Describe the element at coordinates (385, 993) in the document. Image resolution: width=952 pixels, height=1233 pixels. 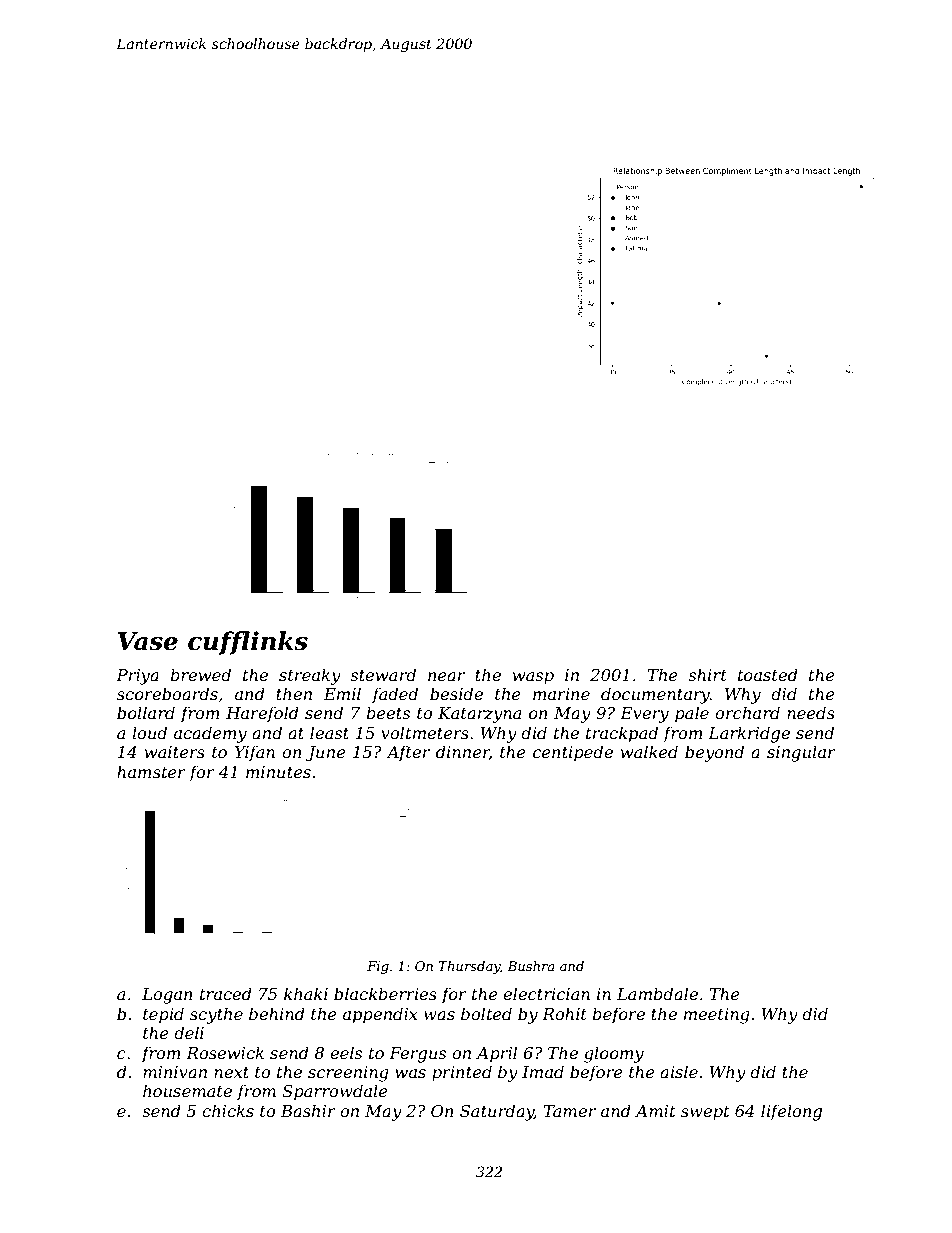
I see `blackberries` at that location.
